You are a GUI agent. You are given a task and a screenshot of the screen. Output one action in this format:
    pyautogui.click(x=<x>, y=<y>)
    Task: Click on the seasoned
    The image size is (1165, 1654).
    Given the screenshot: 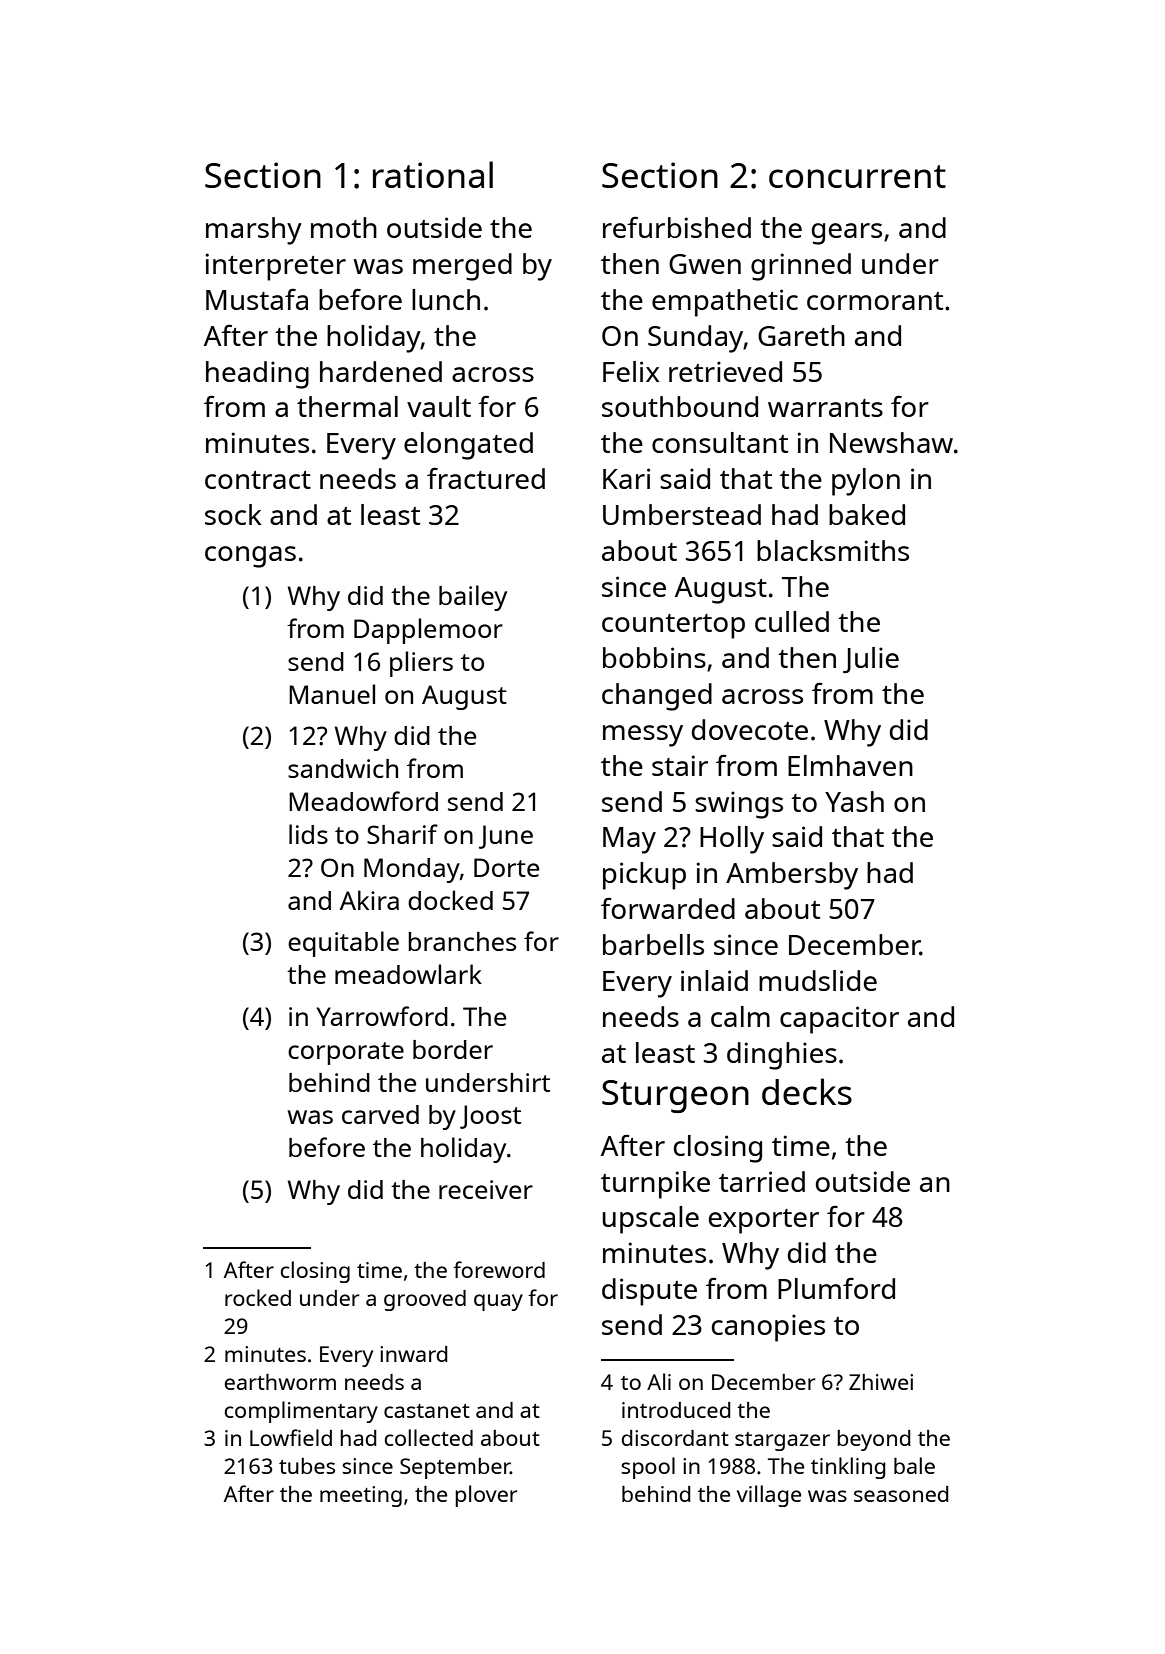 What is the action you would take?
    pyautogui.click(x=901, y=1494)
